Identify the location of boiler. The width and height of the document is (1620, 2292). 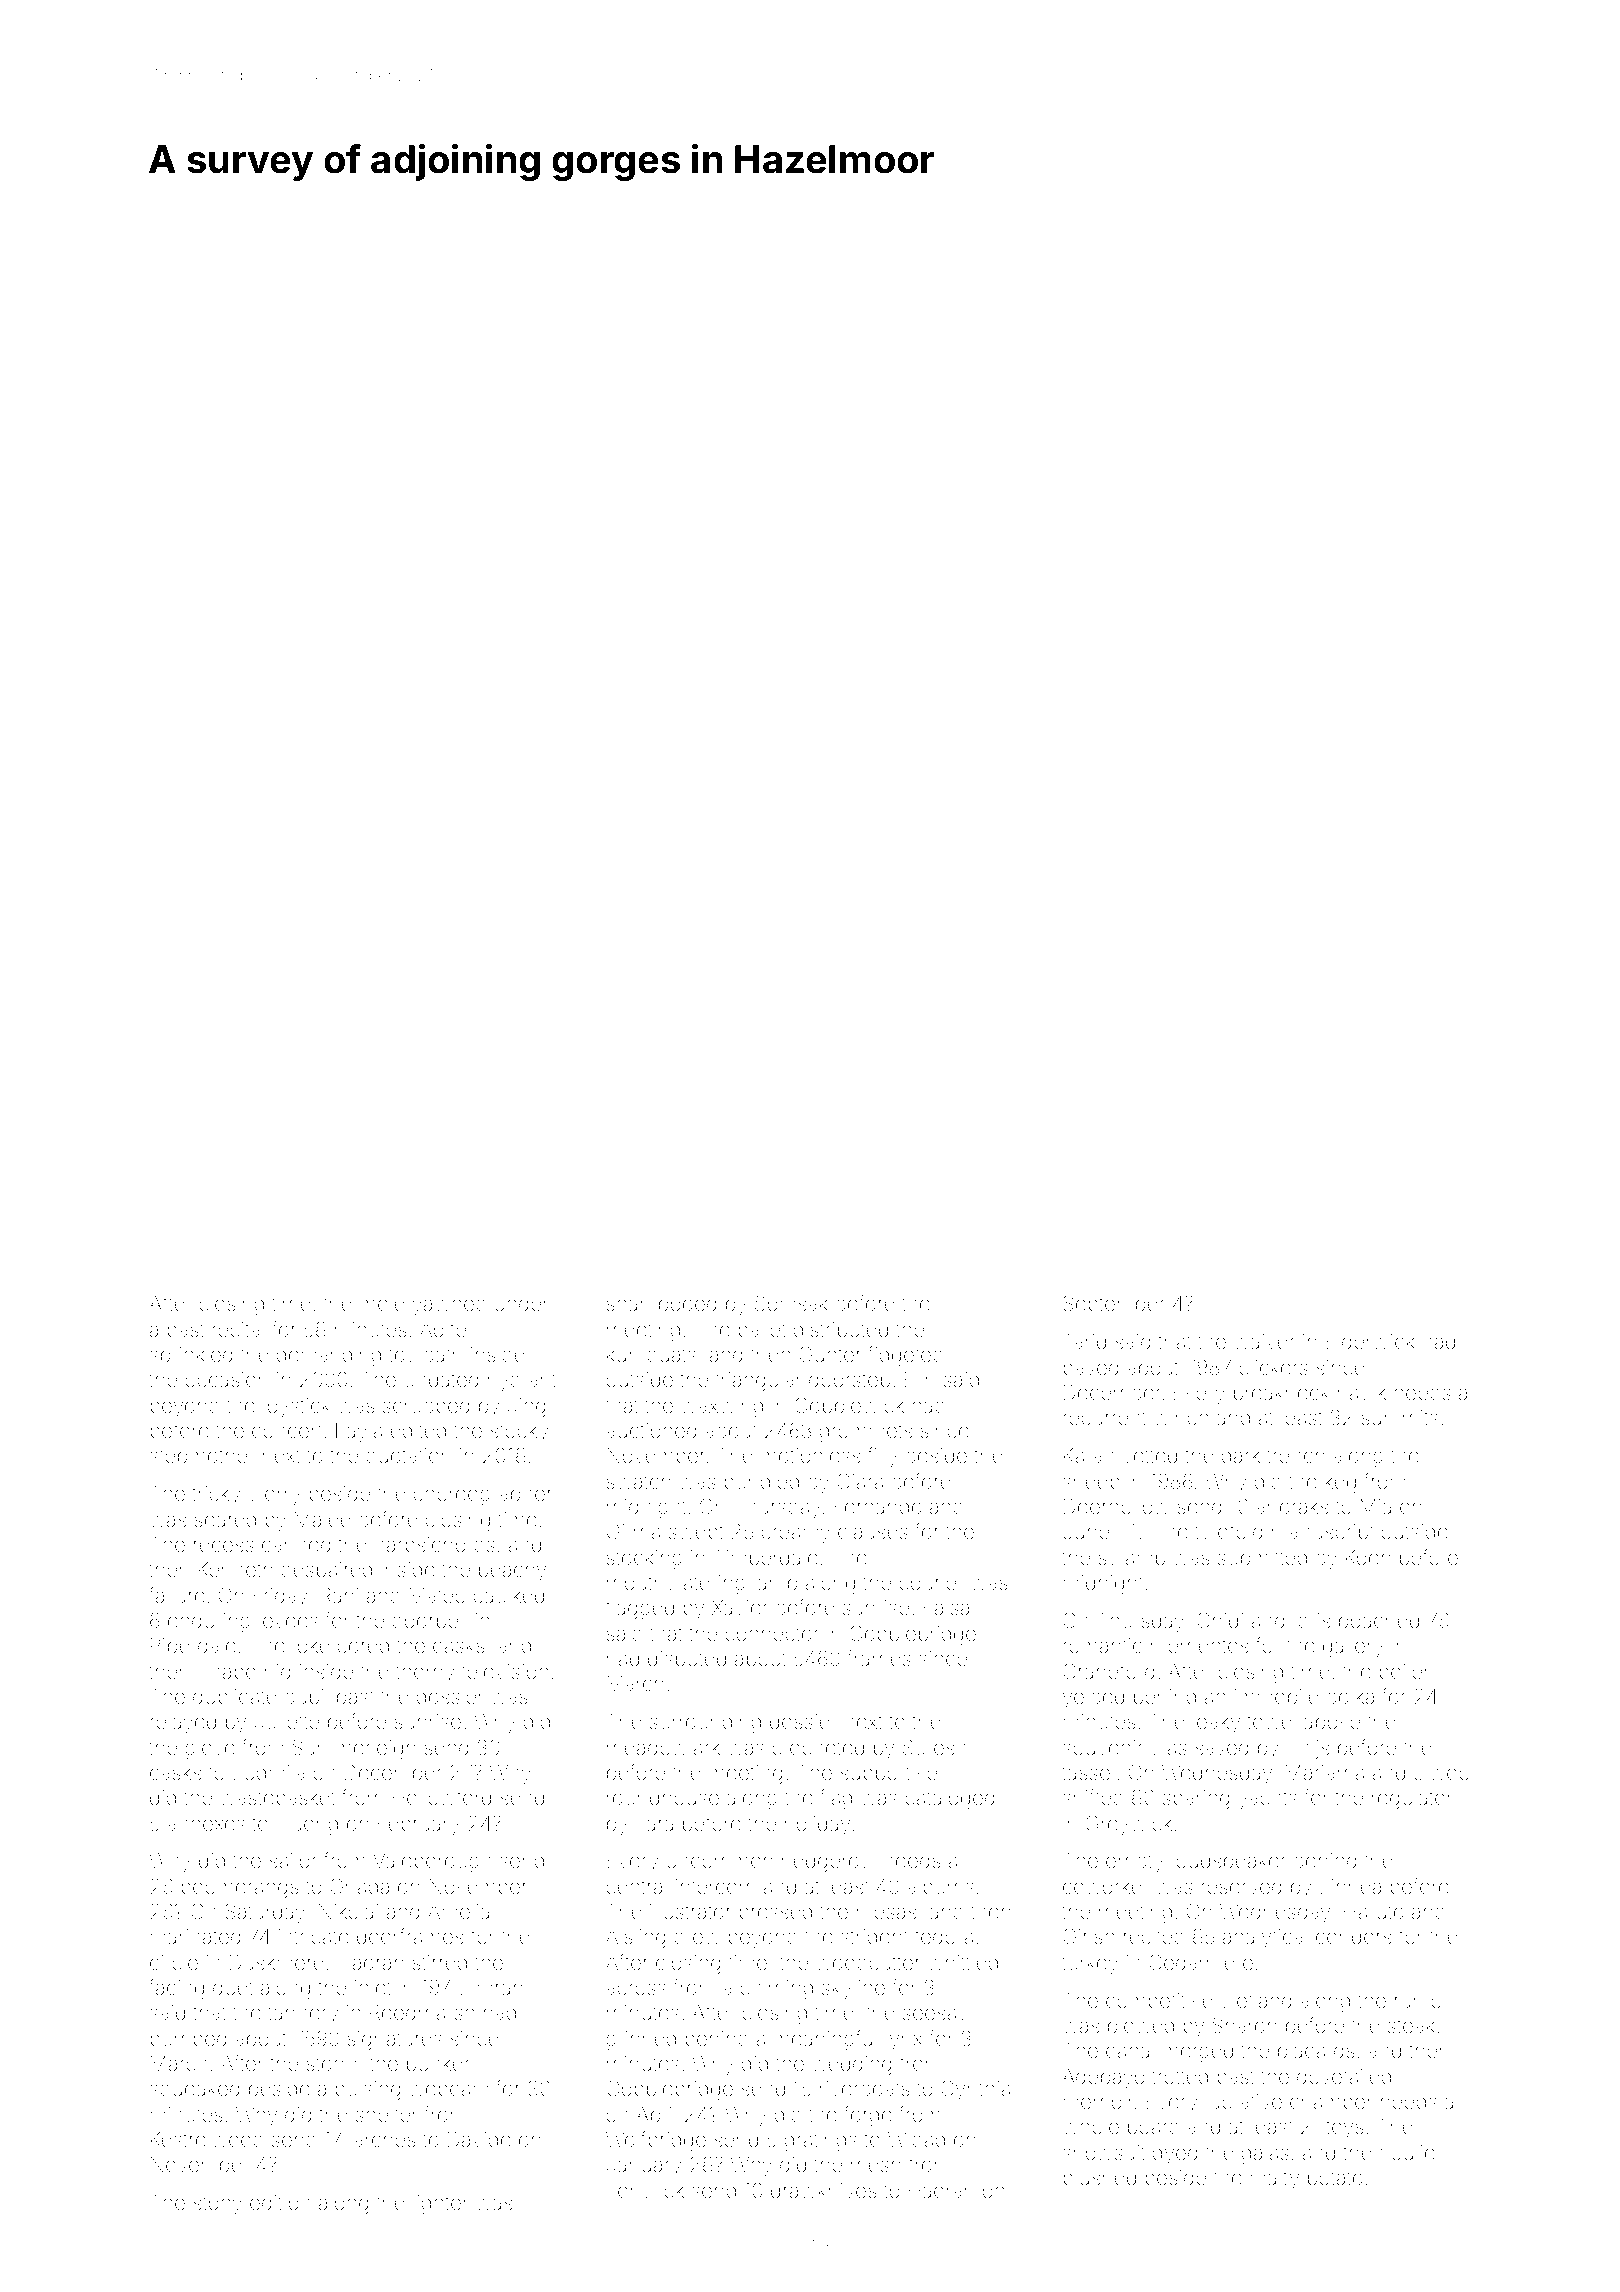
(1404, 1671).
